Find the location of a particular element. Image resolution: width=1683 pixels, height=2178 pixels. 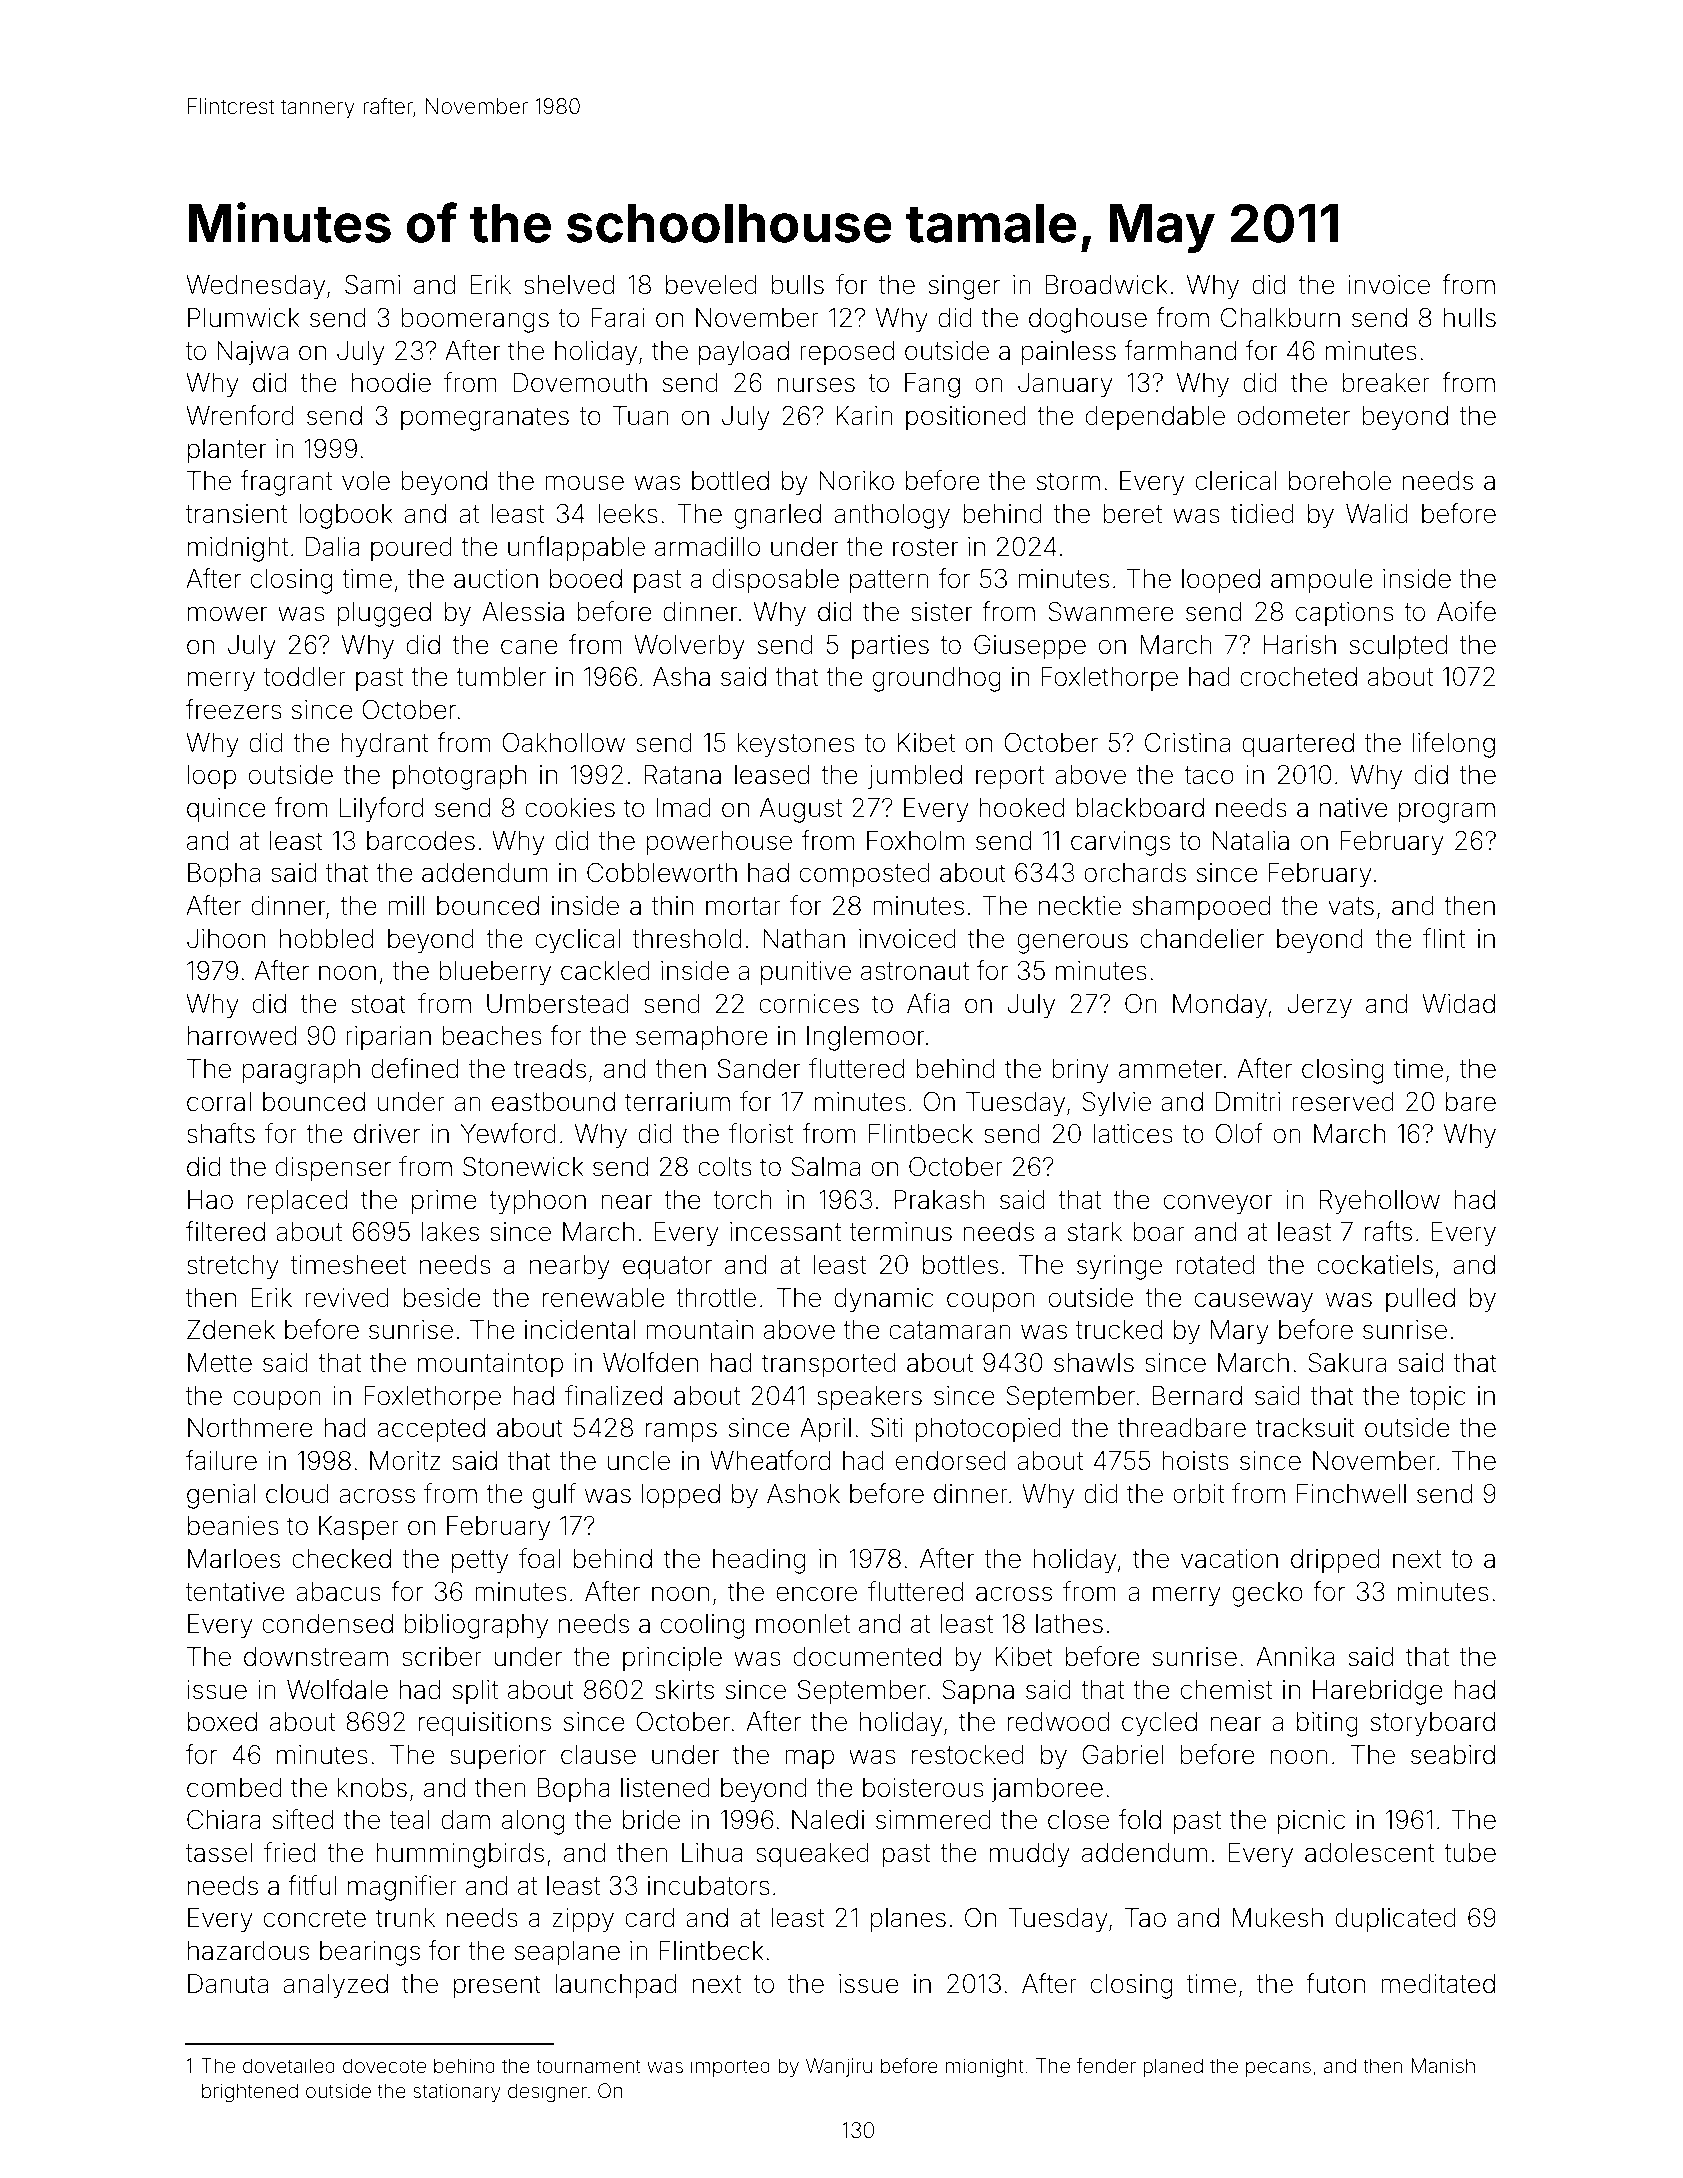

chemist is located at coordinates (1226, 1690).
